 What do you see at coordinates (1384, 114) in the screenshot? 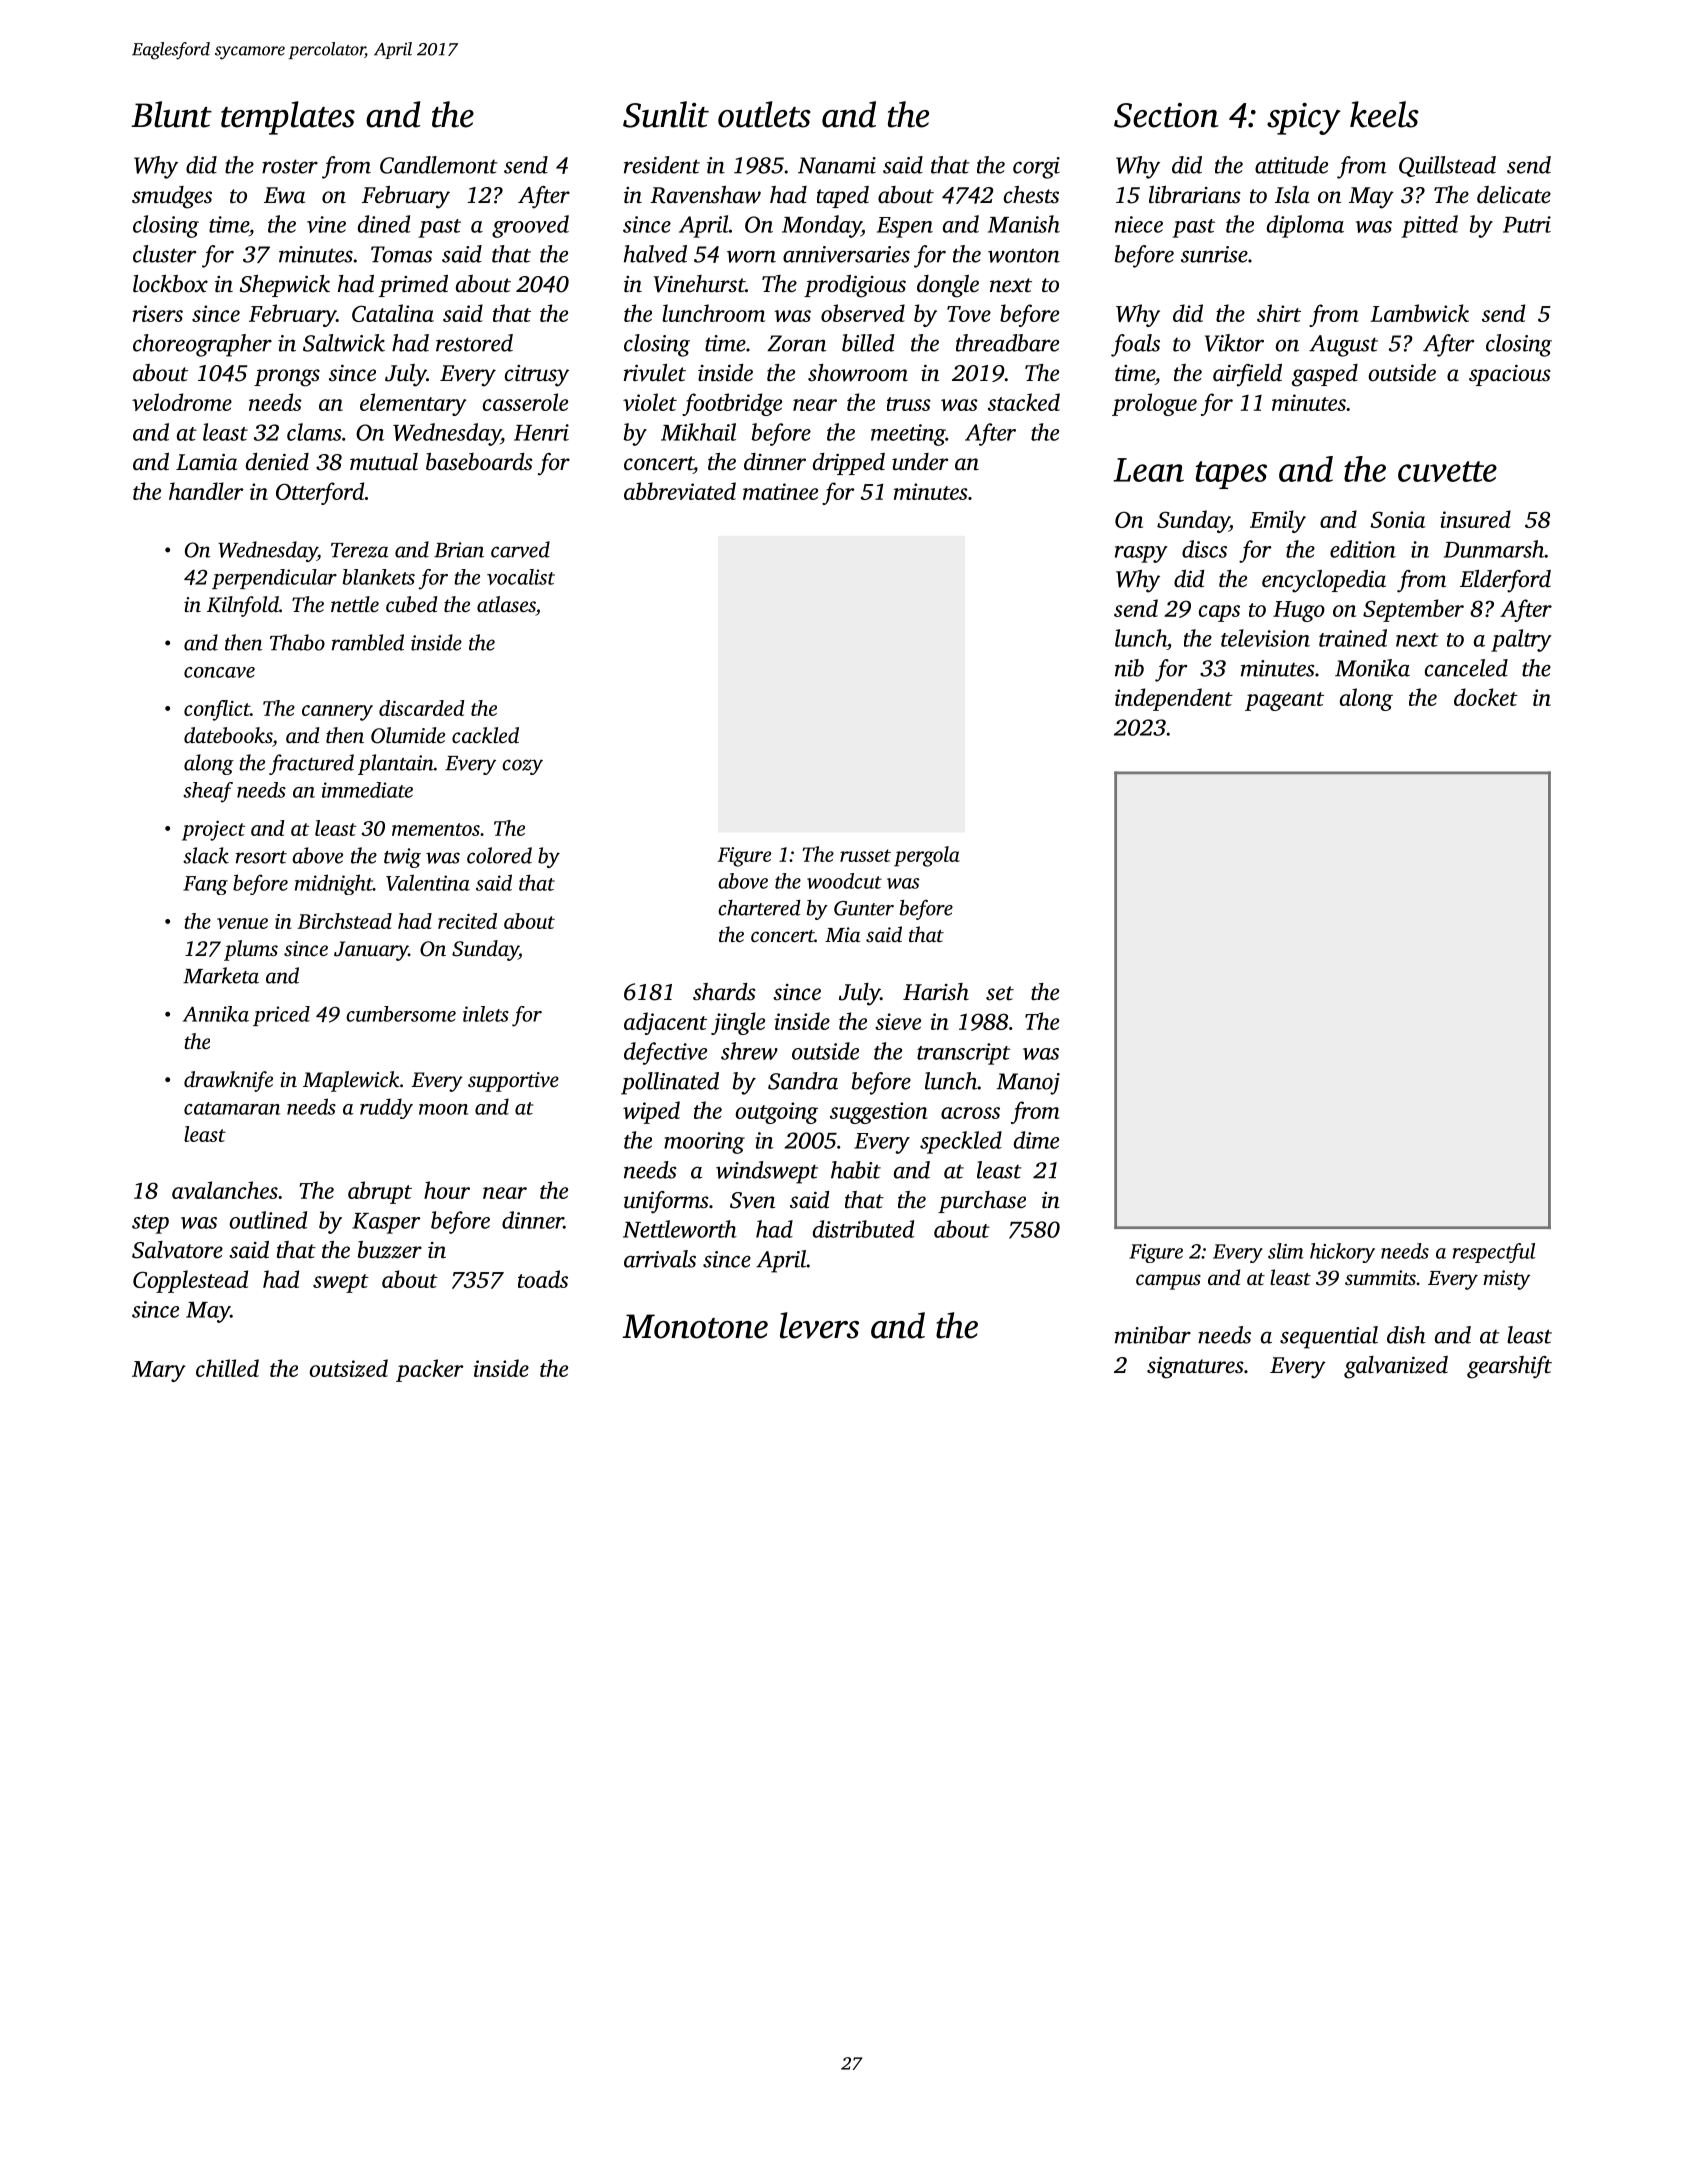
I see `keels` at bounding box center [1384, 114].
